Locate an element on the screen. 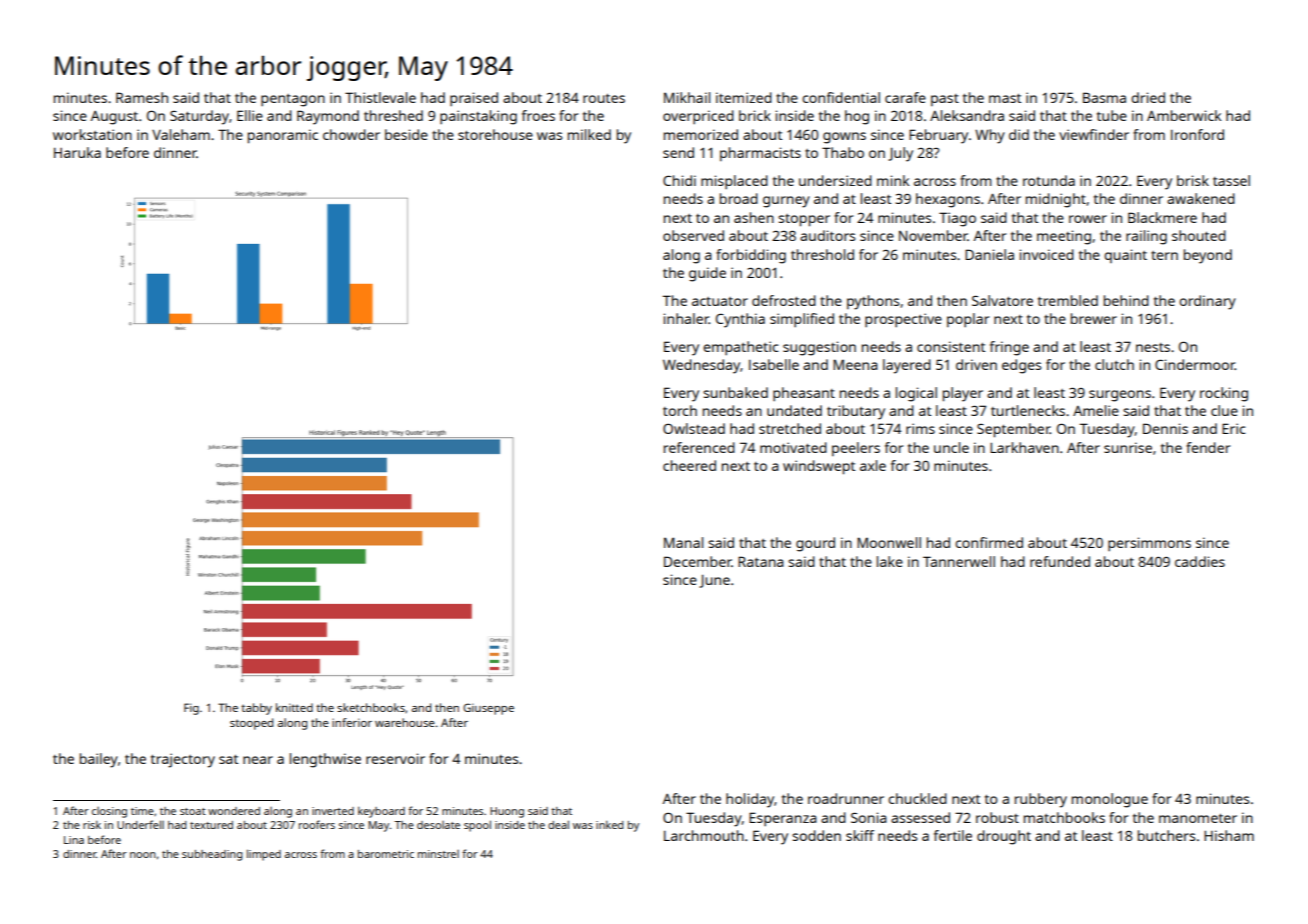 This screenshot has width=1308, height=924. clutch is located at coordinates (1114, 364).
